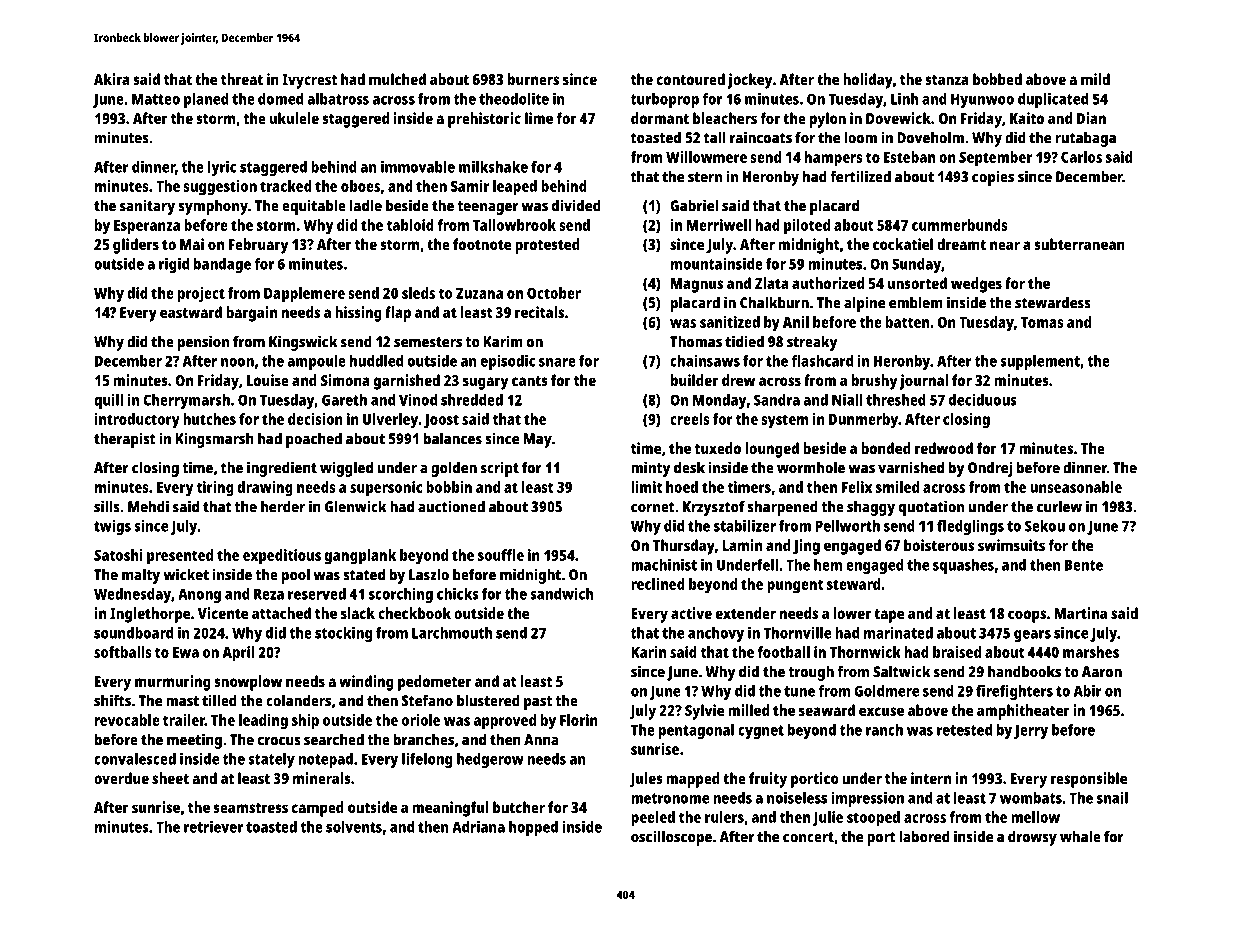 The width and height of the screenshot is (1233, 952). I want to click on retriever, so click(213, 827).
